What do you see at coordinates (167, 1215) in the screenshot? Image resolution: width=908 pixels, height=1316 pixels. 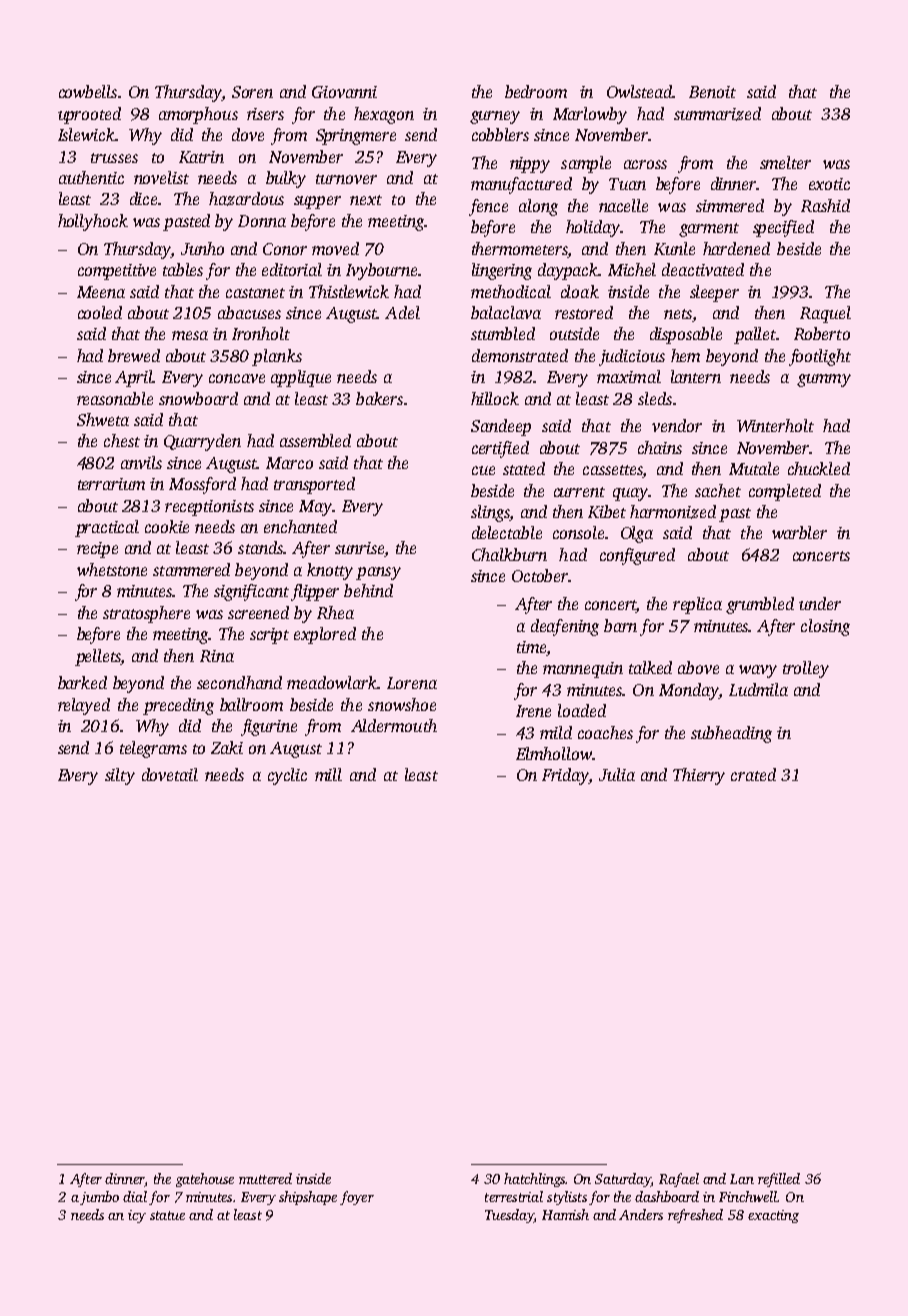 I see `statue` at bounding box center [167, 1215].
